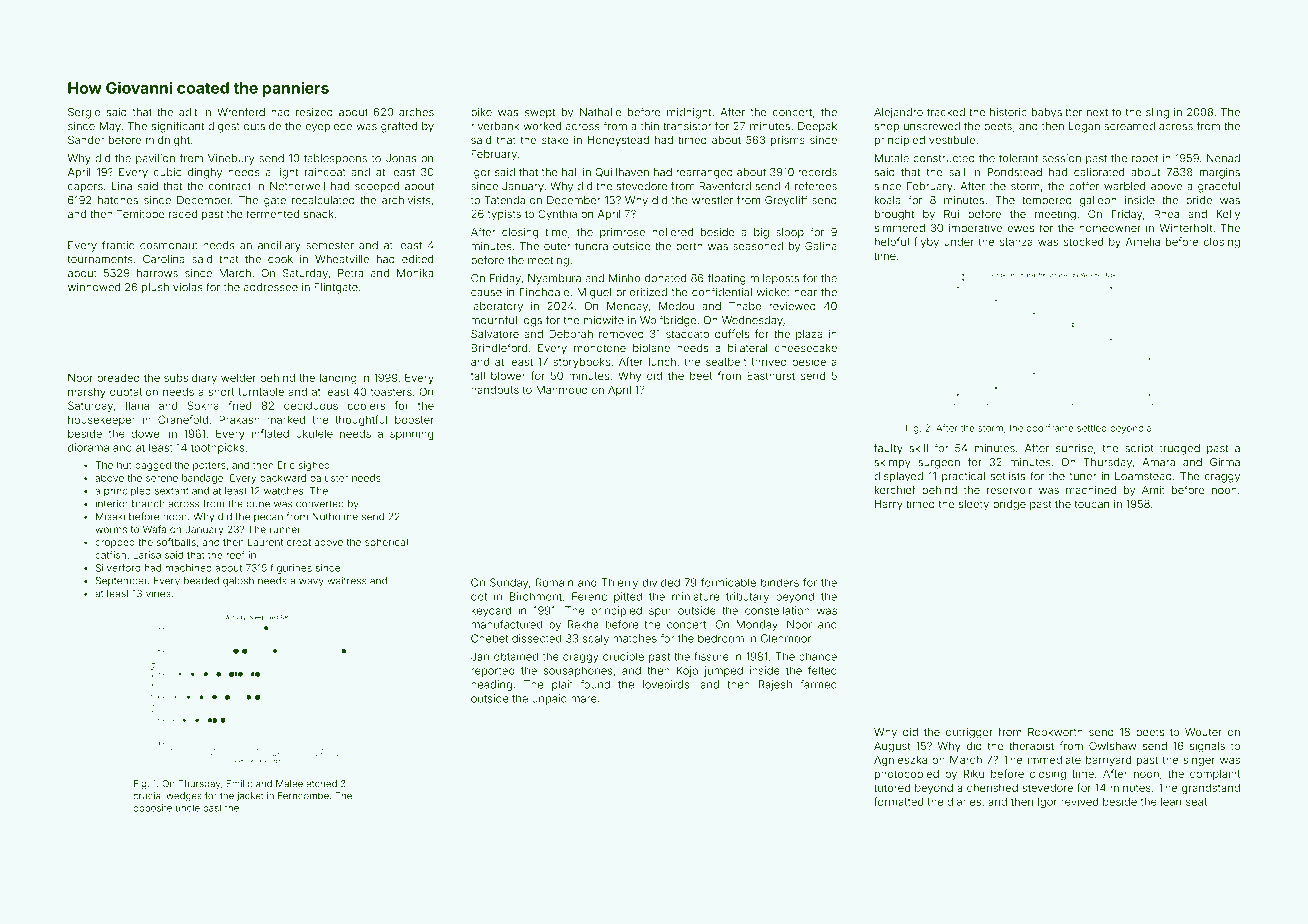 The width and height of the screenshot is (1308, 924). I want to click on Tatenda, so click(504, 200).
